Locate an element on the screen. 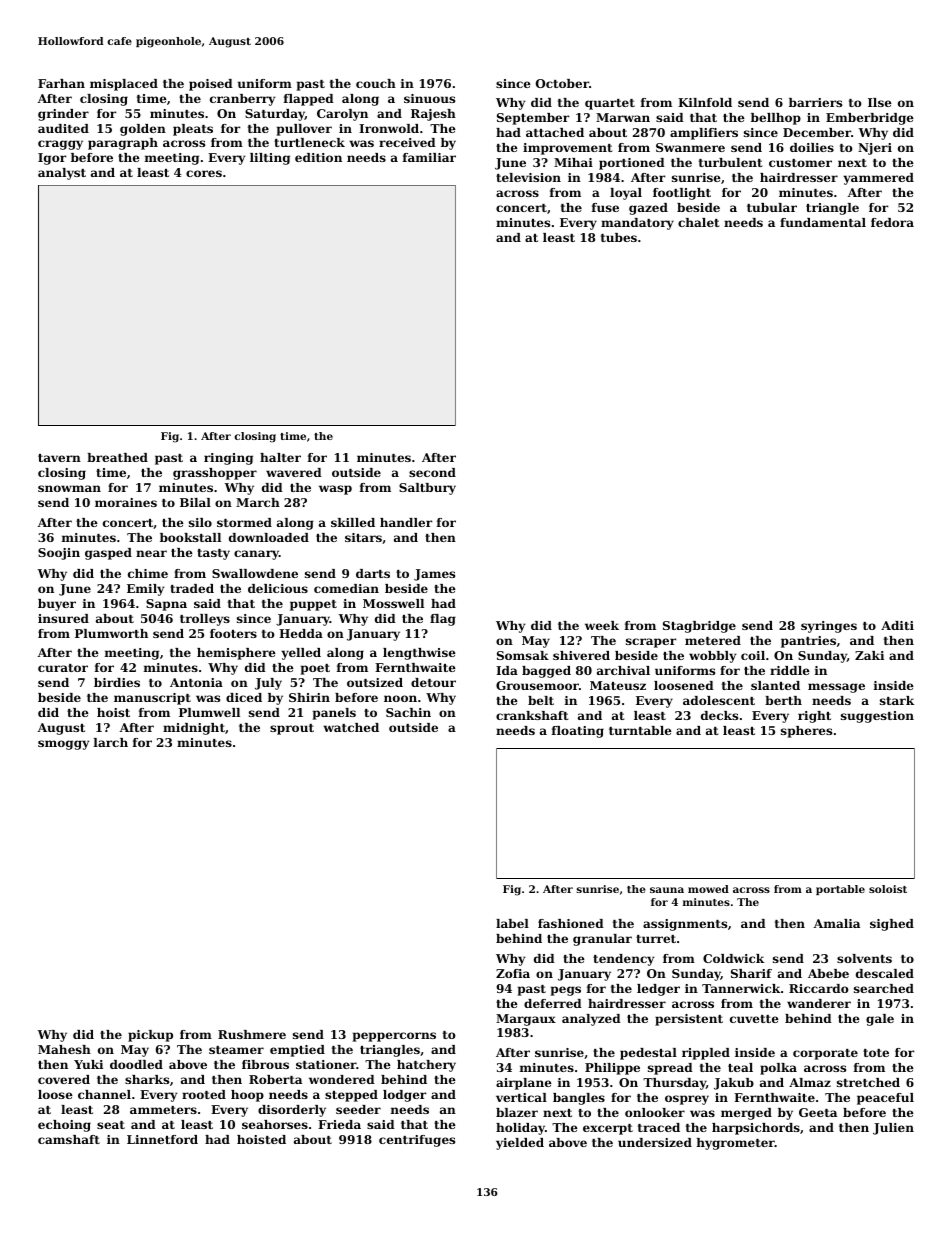  sprout is located at coordinates (292, 729).
